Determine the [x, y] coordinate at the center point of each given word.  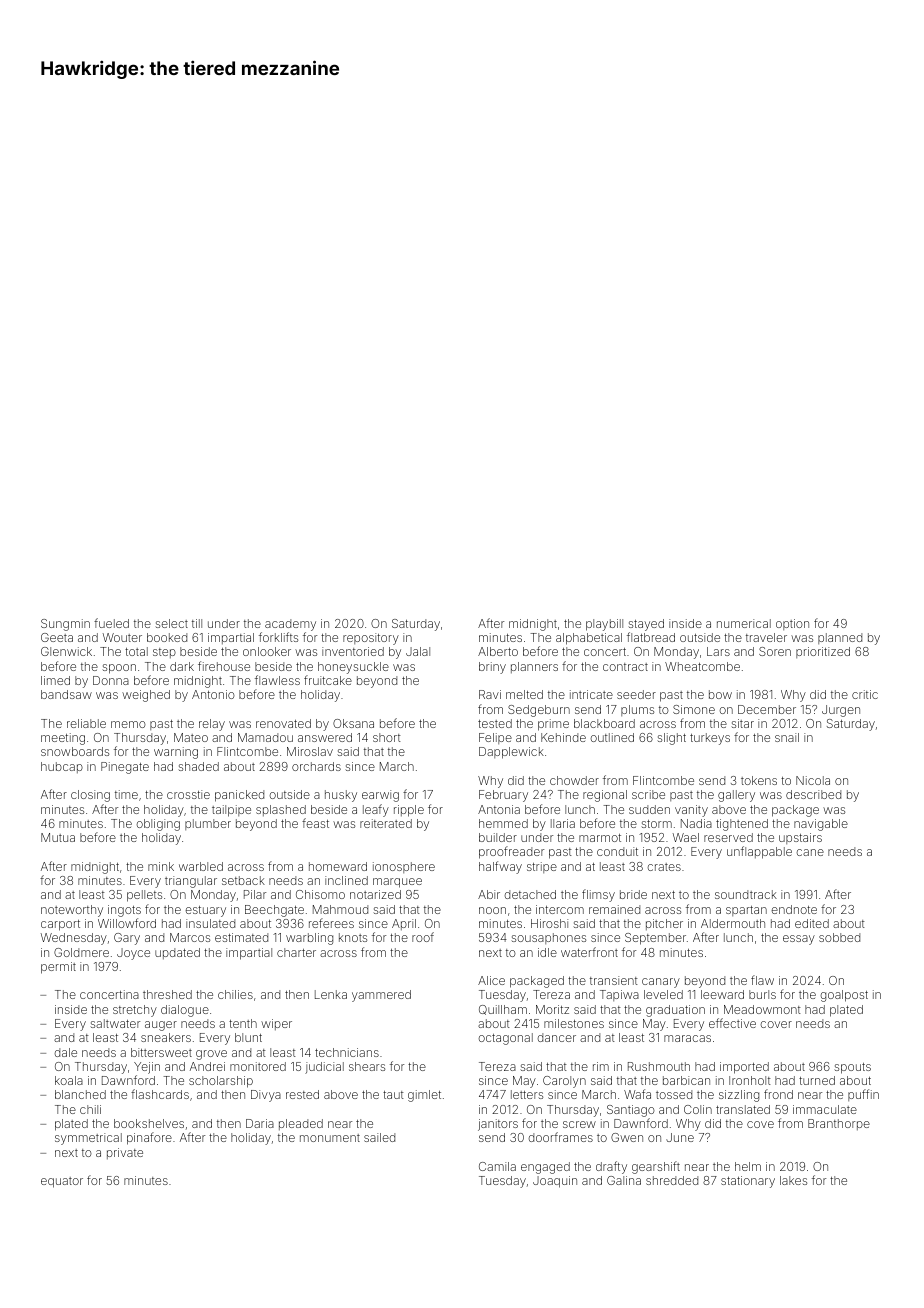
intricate [591, 694]
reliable [86, 723]
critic [865, 694]
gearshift [656, 1167]
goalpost [844, 996]
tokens [759, 780]
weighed [146, 696]
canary [661, 983]
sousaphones [548, 938]
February [503, 796]
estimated [241, 937]
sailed [379, 1137]
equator [62, 1182]
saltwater [115, 1023]
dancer [556, 1037]
